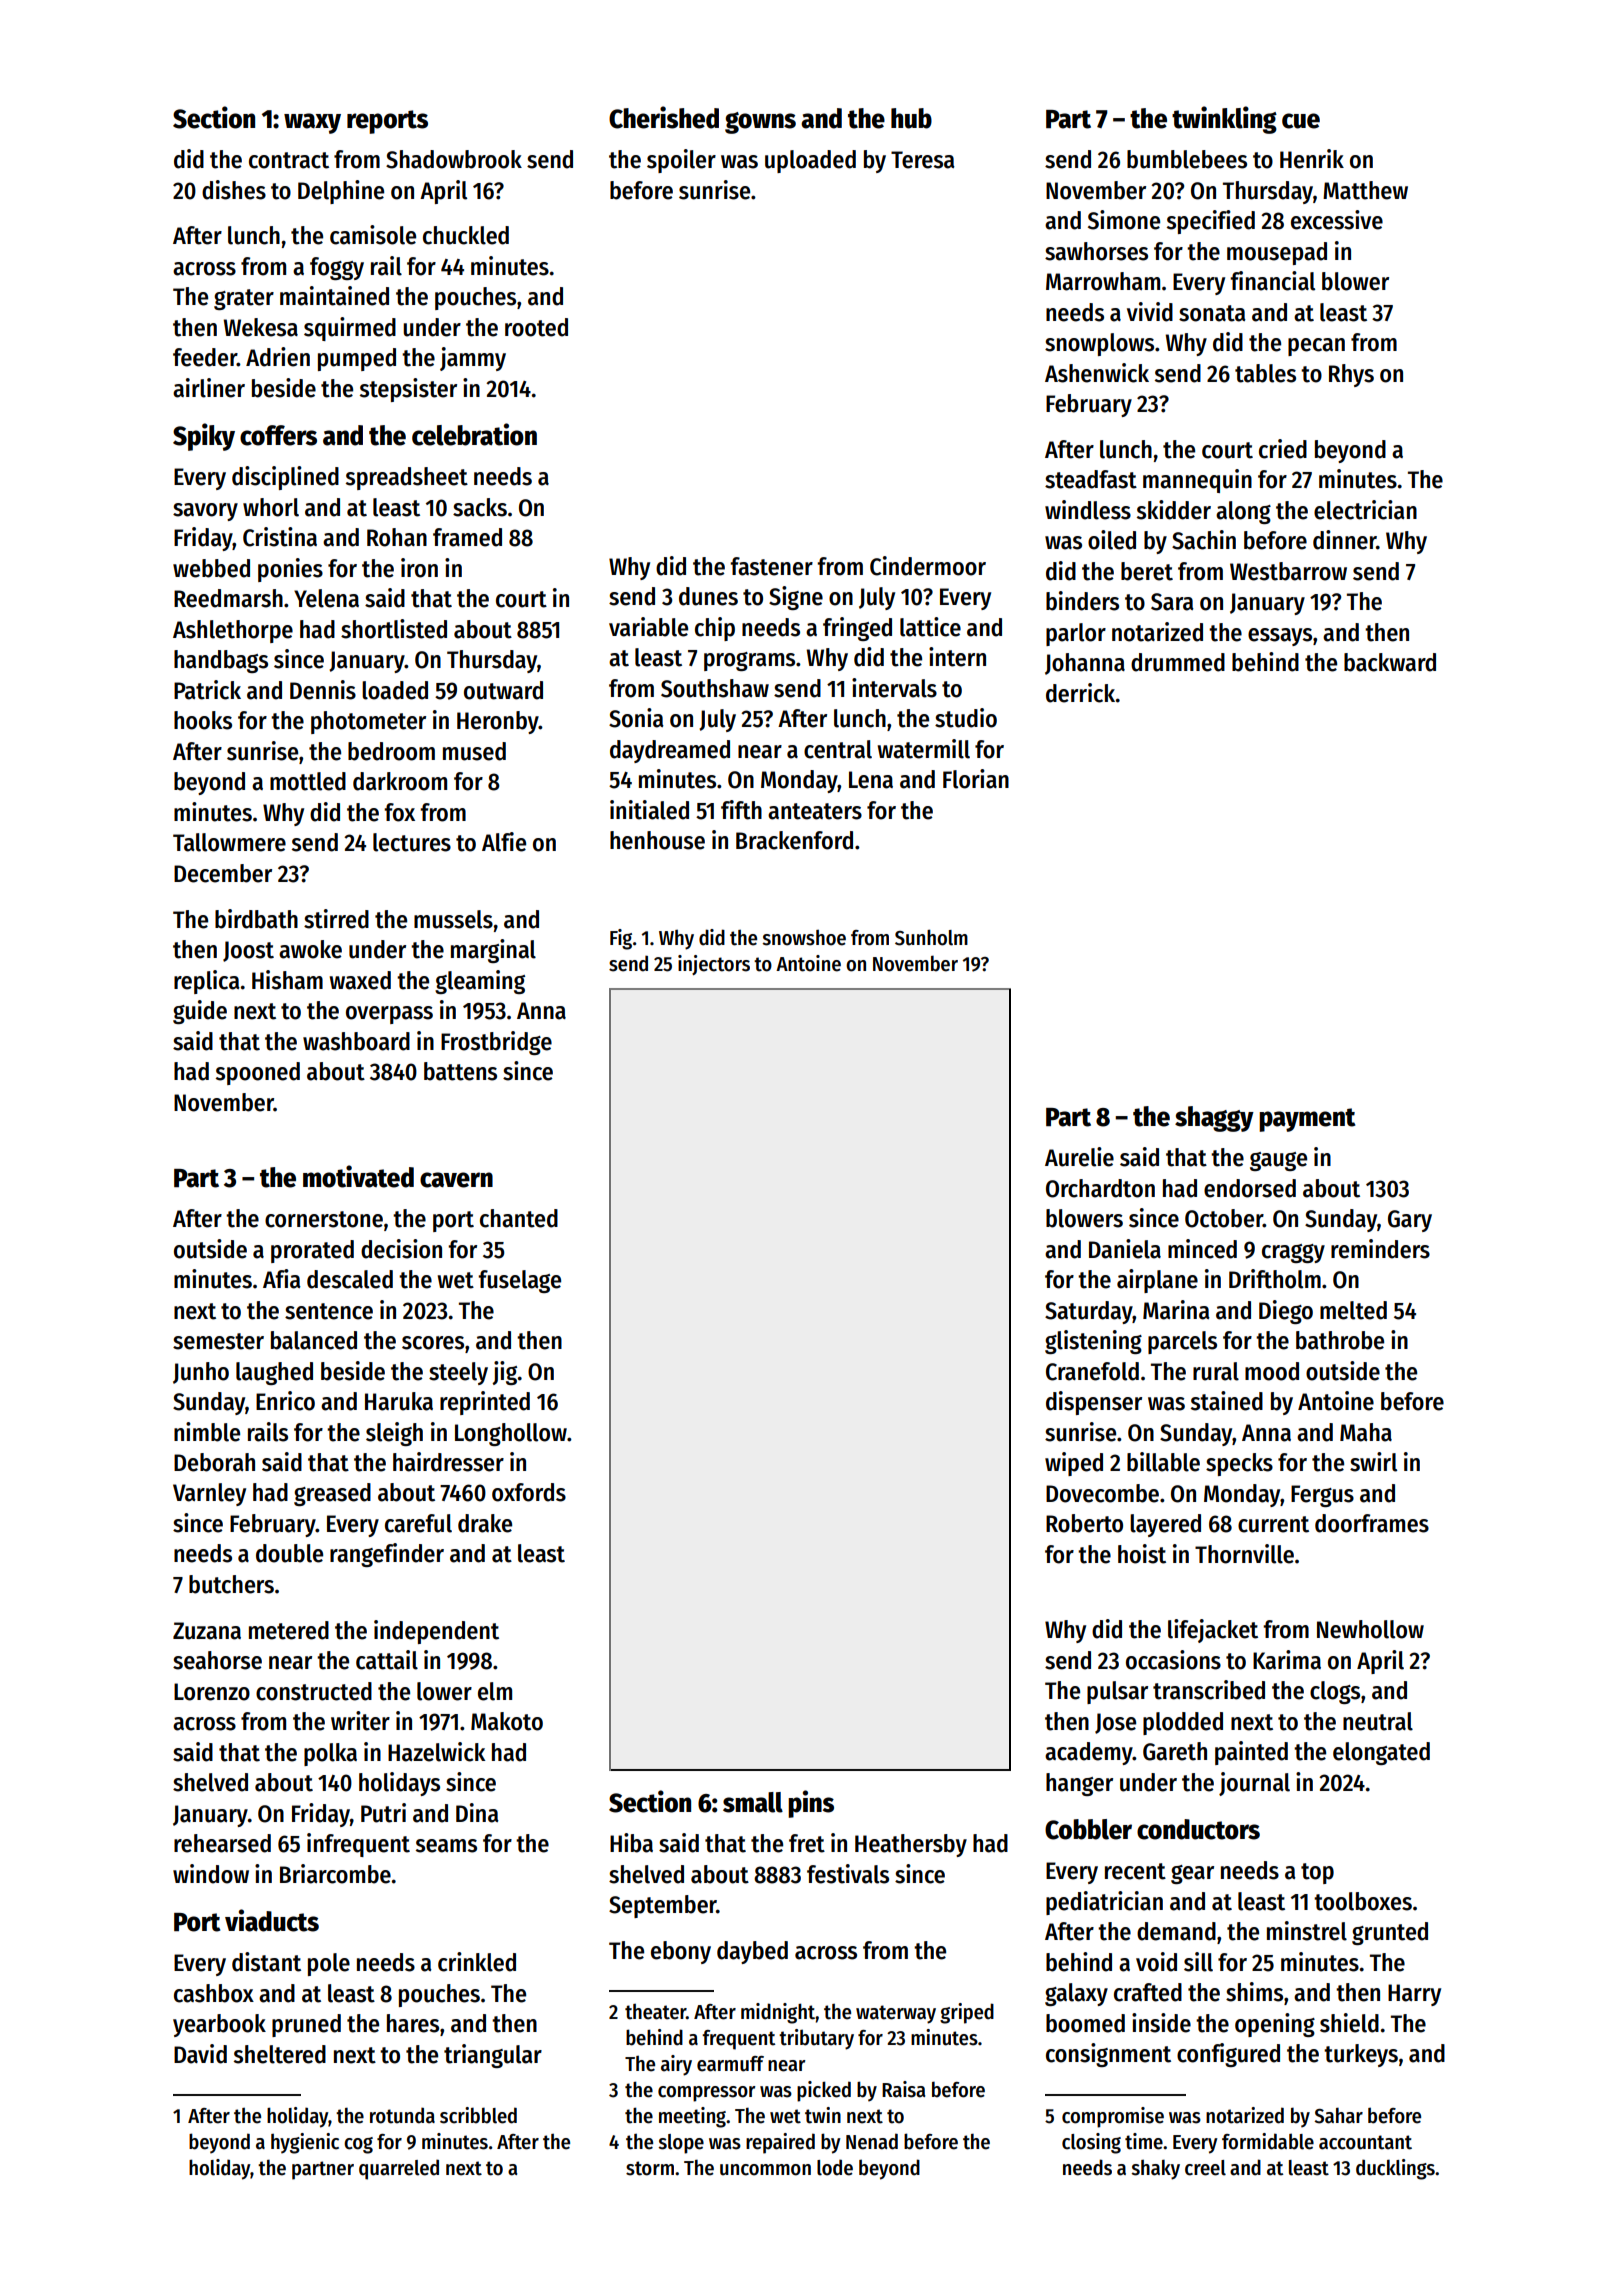  What do you see at coordinates (1351, 375) in the page?
I see `Rhys` at bounding box center [1351, 375].
